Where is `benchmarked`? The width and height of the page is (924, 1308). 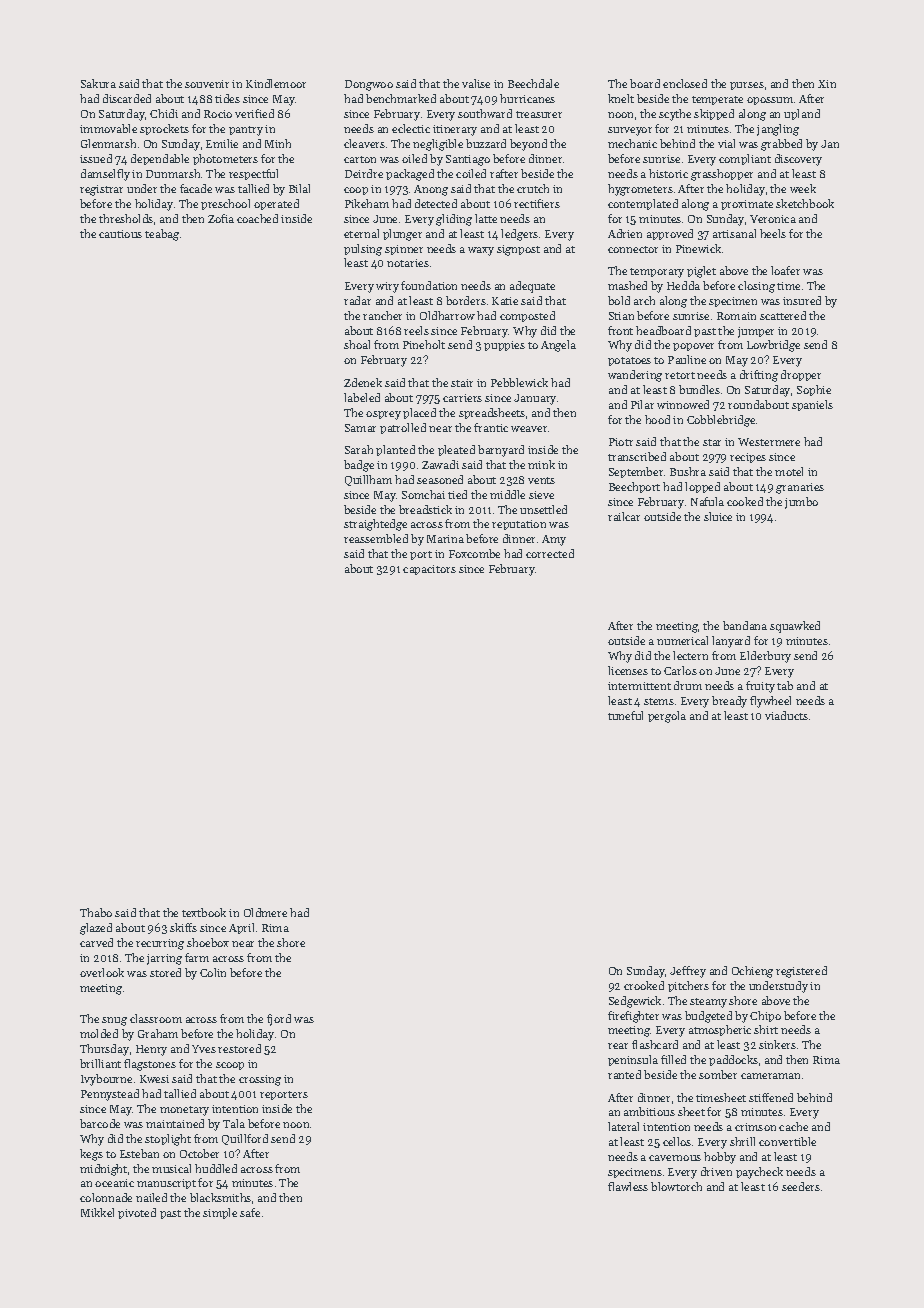
benchmarked is located at coordinates (401, 98).
